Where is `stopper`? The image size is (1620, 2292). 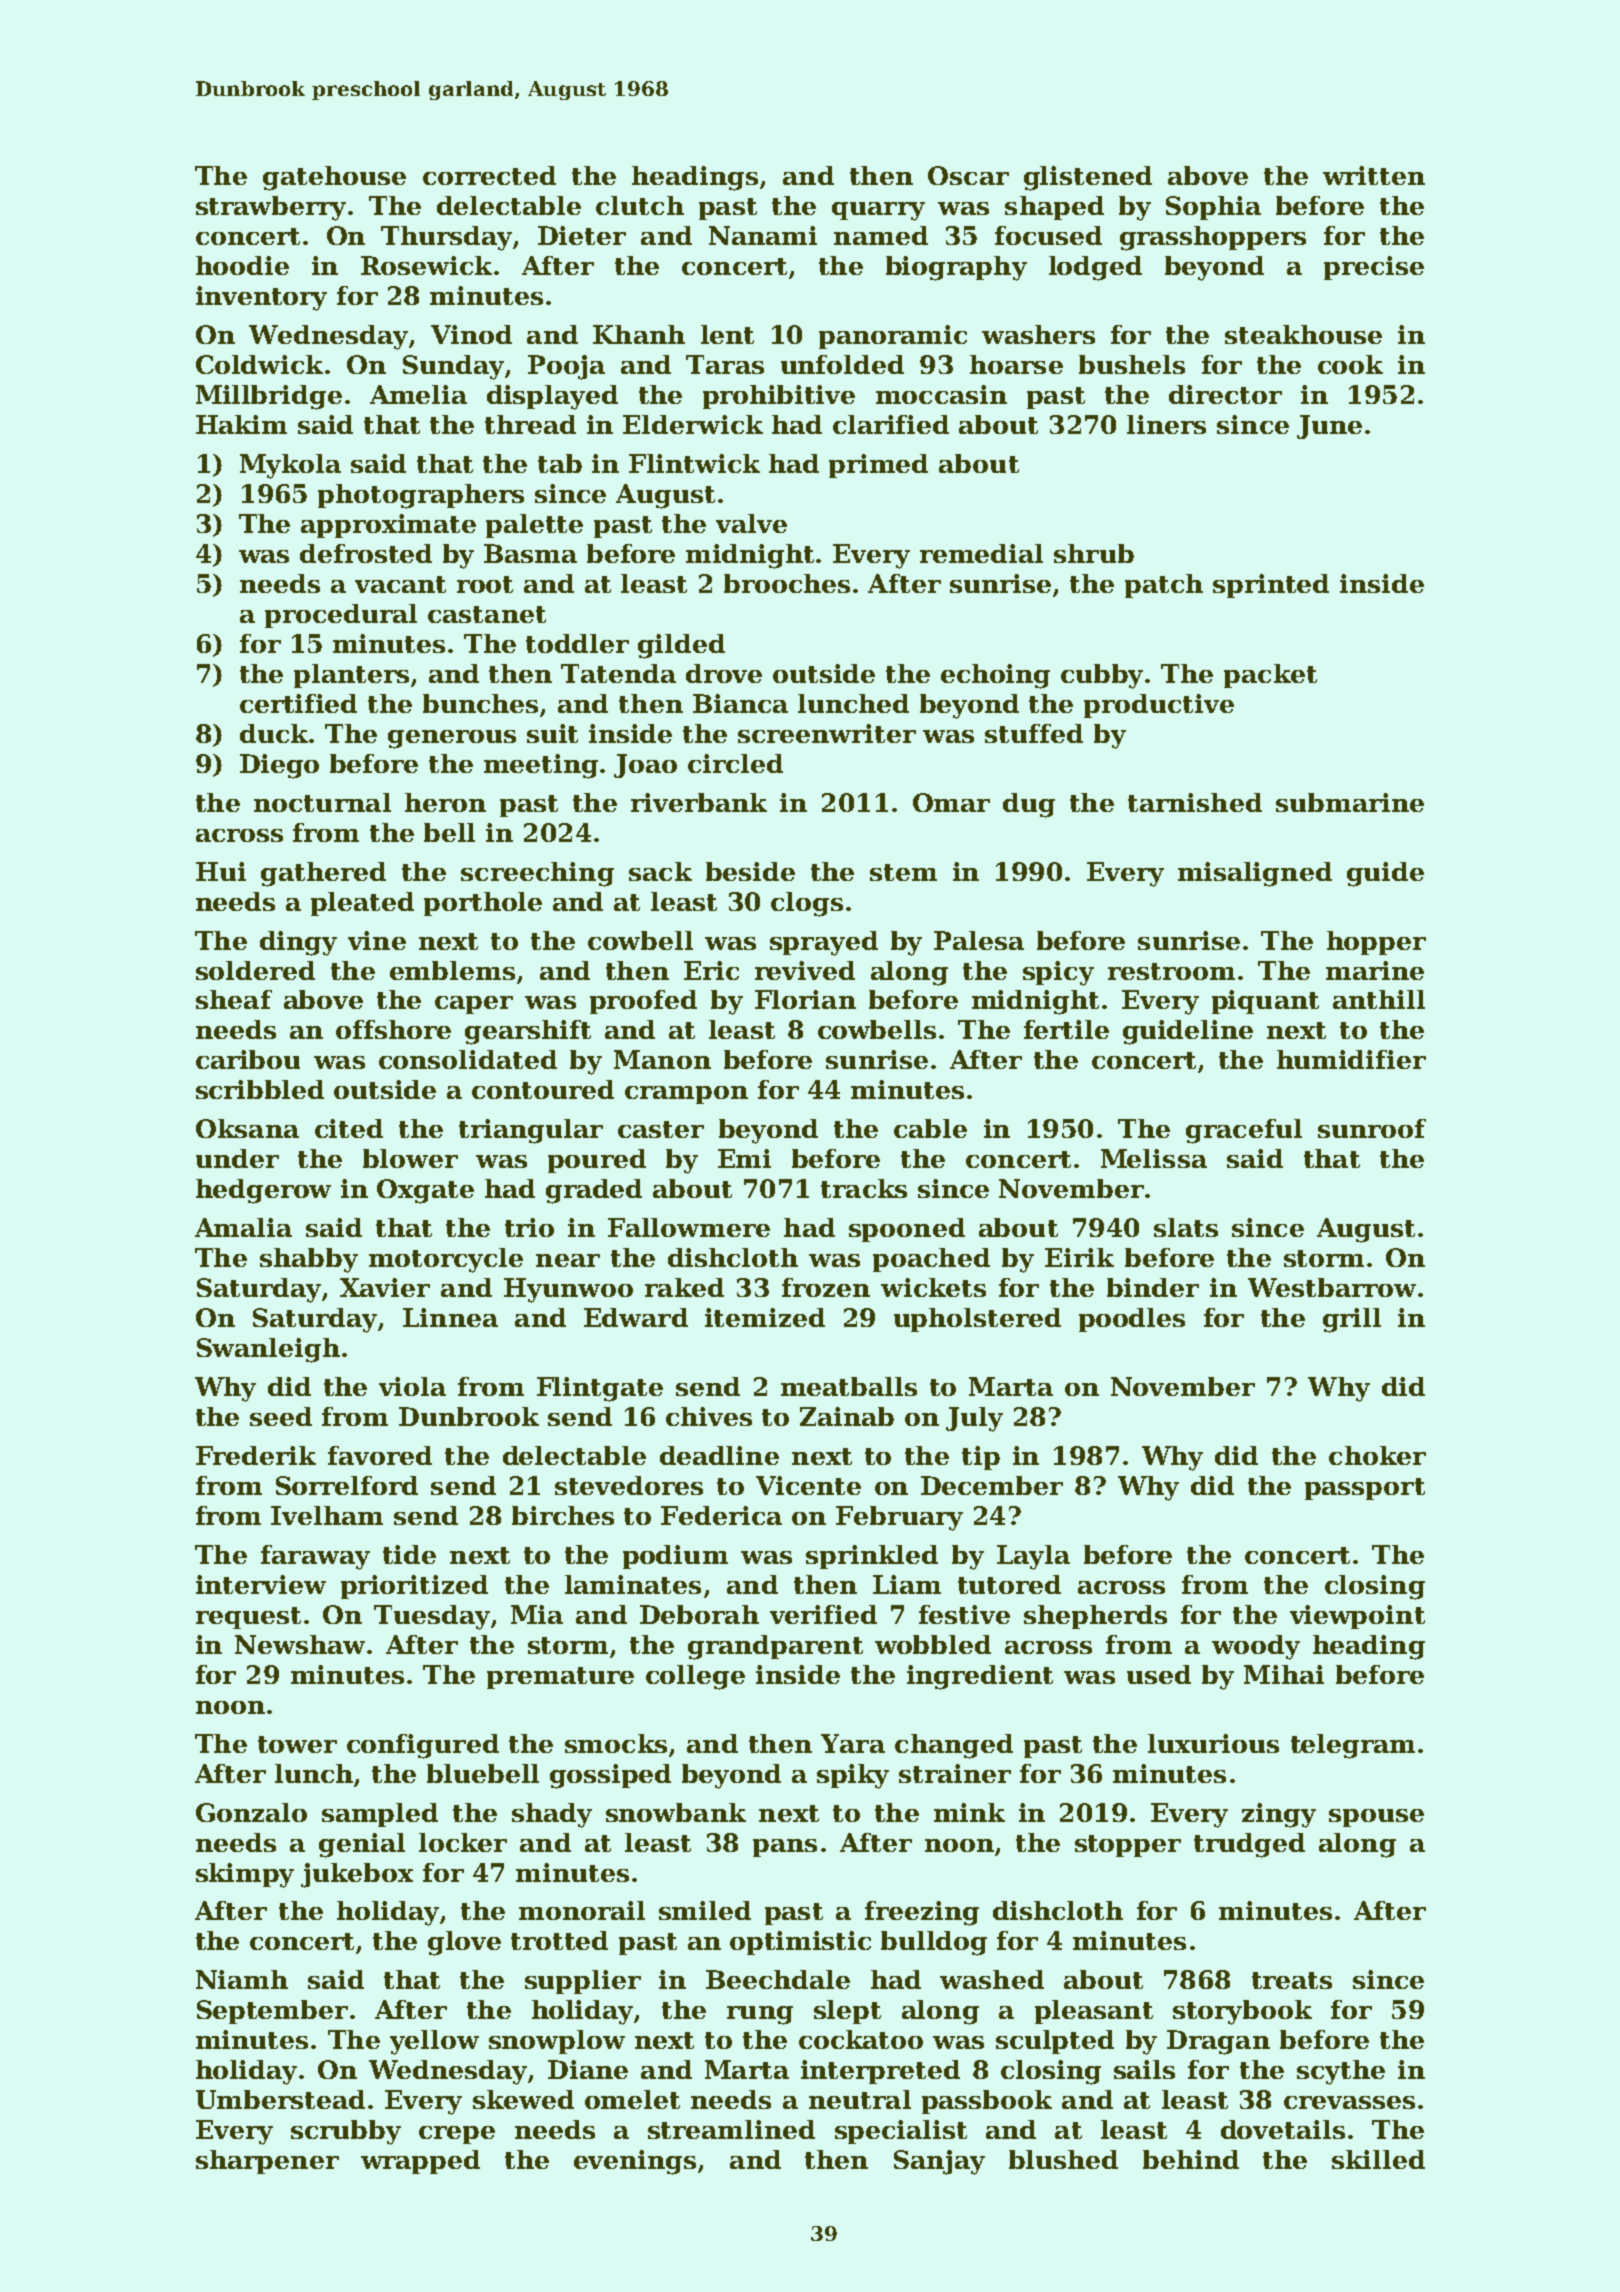 stopper is located at coordinates (1128, 1846).
